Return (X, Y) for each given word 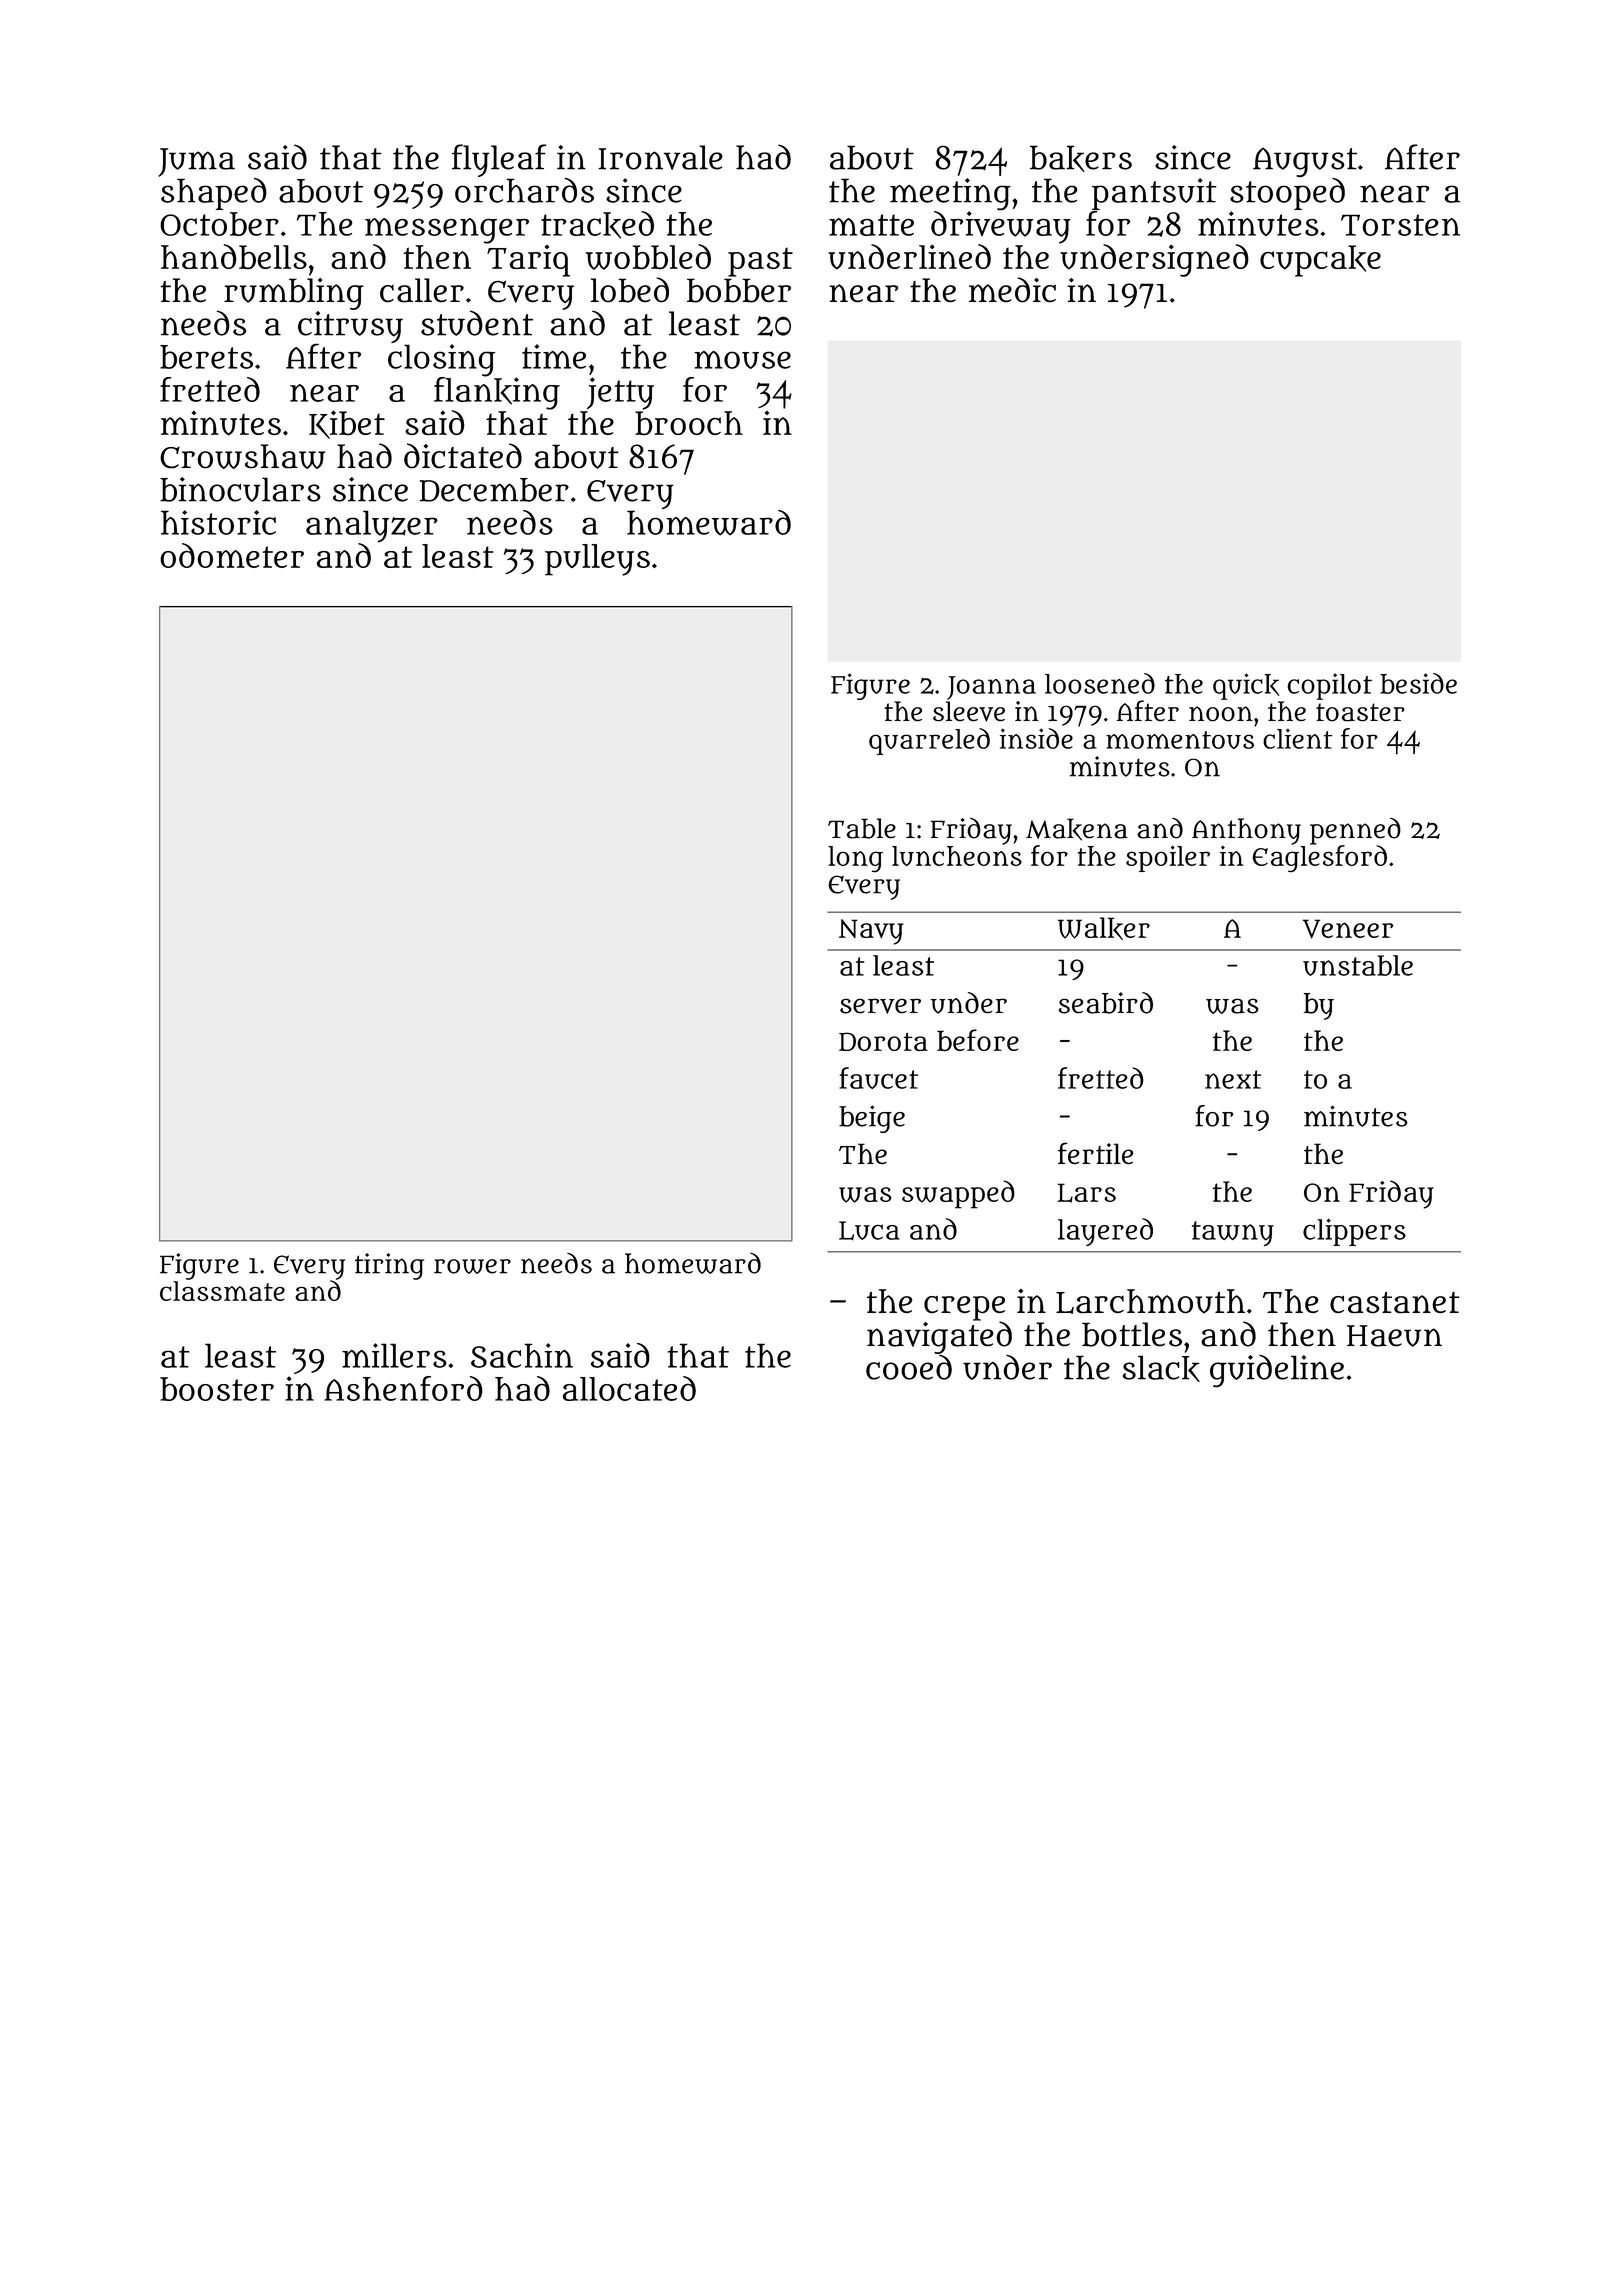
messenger (447, 231)
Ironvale (660, 157)
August (1305, 162)
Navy (871, 932)
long (855, 859)
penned (1355, 831)
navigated (939, 1337)
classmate (222, 1291)
